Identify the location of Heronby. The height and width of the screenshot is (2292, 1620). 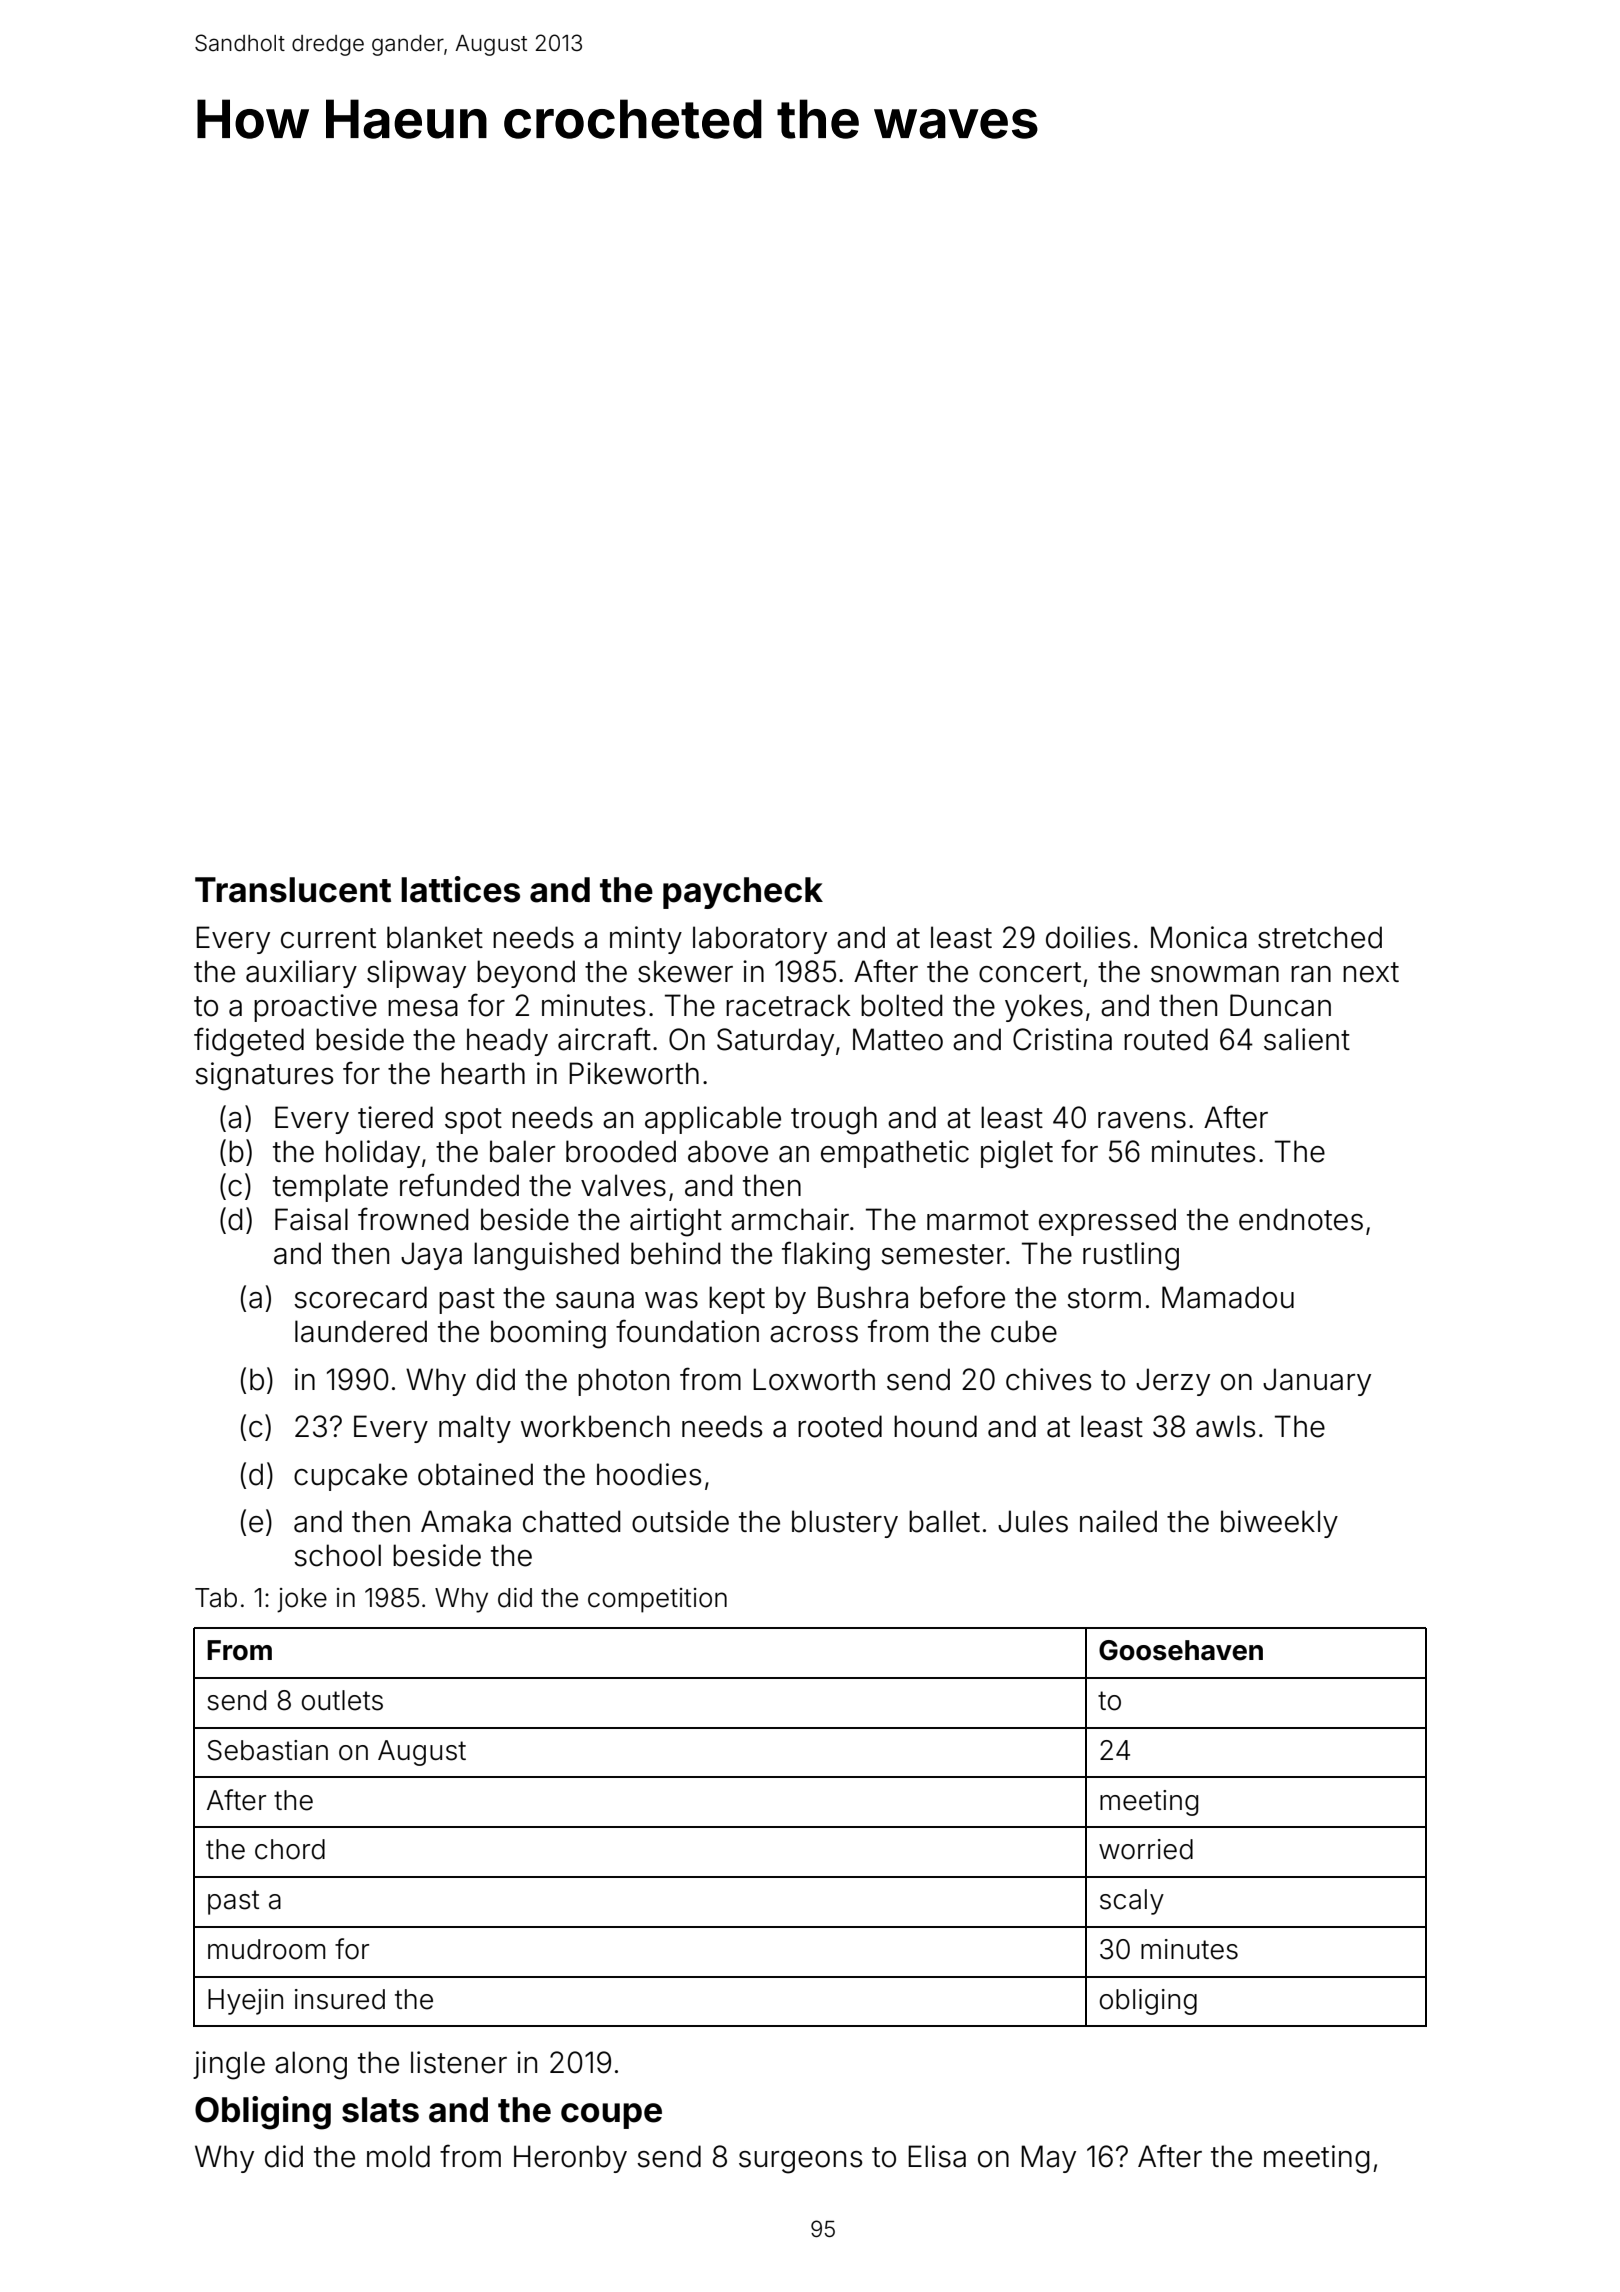
(570, 2159).
